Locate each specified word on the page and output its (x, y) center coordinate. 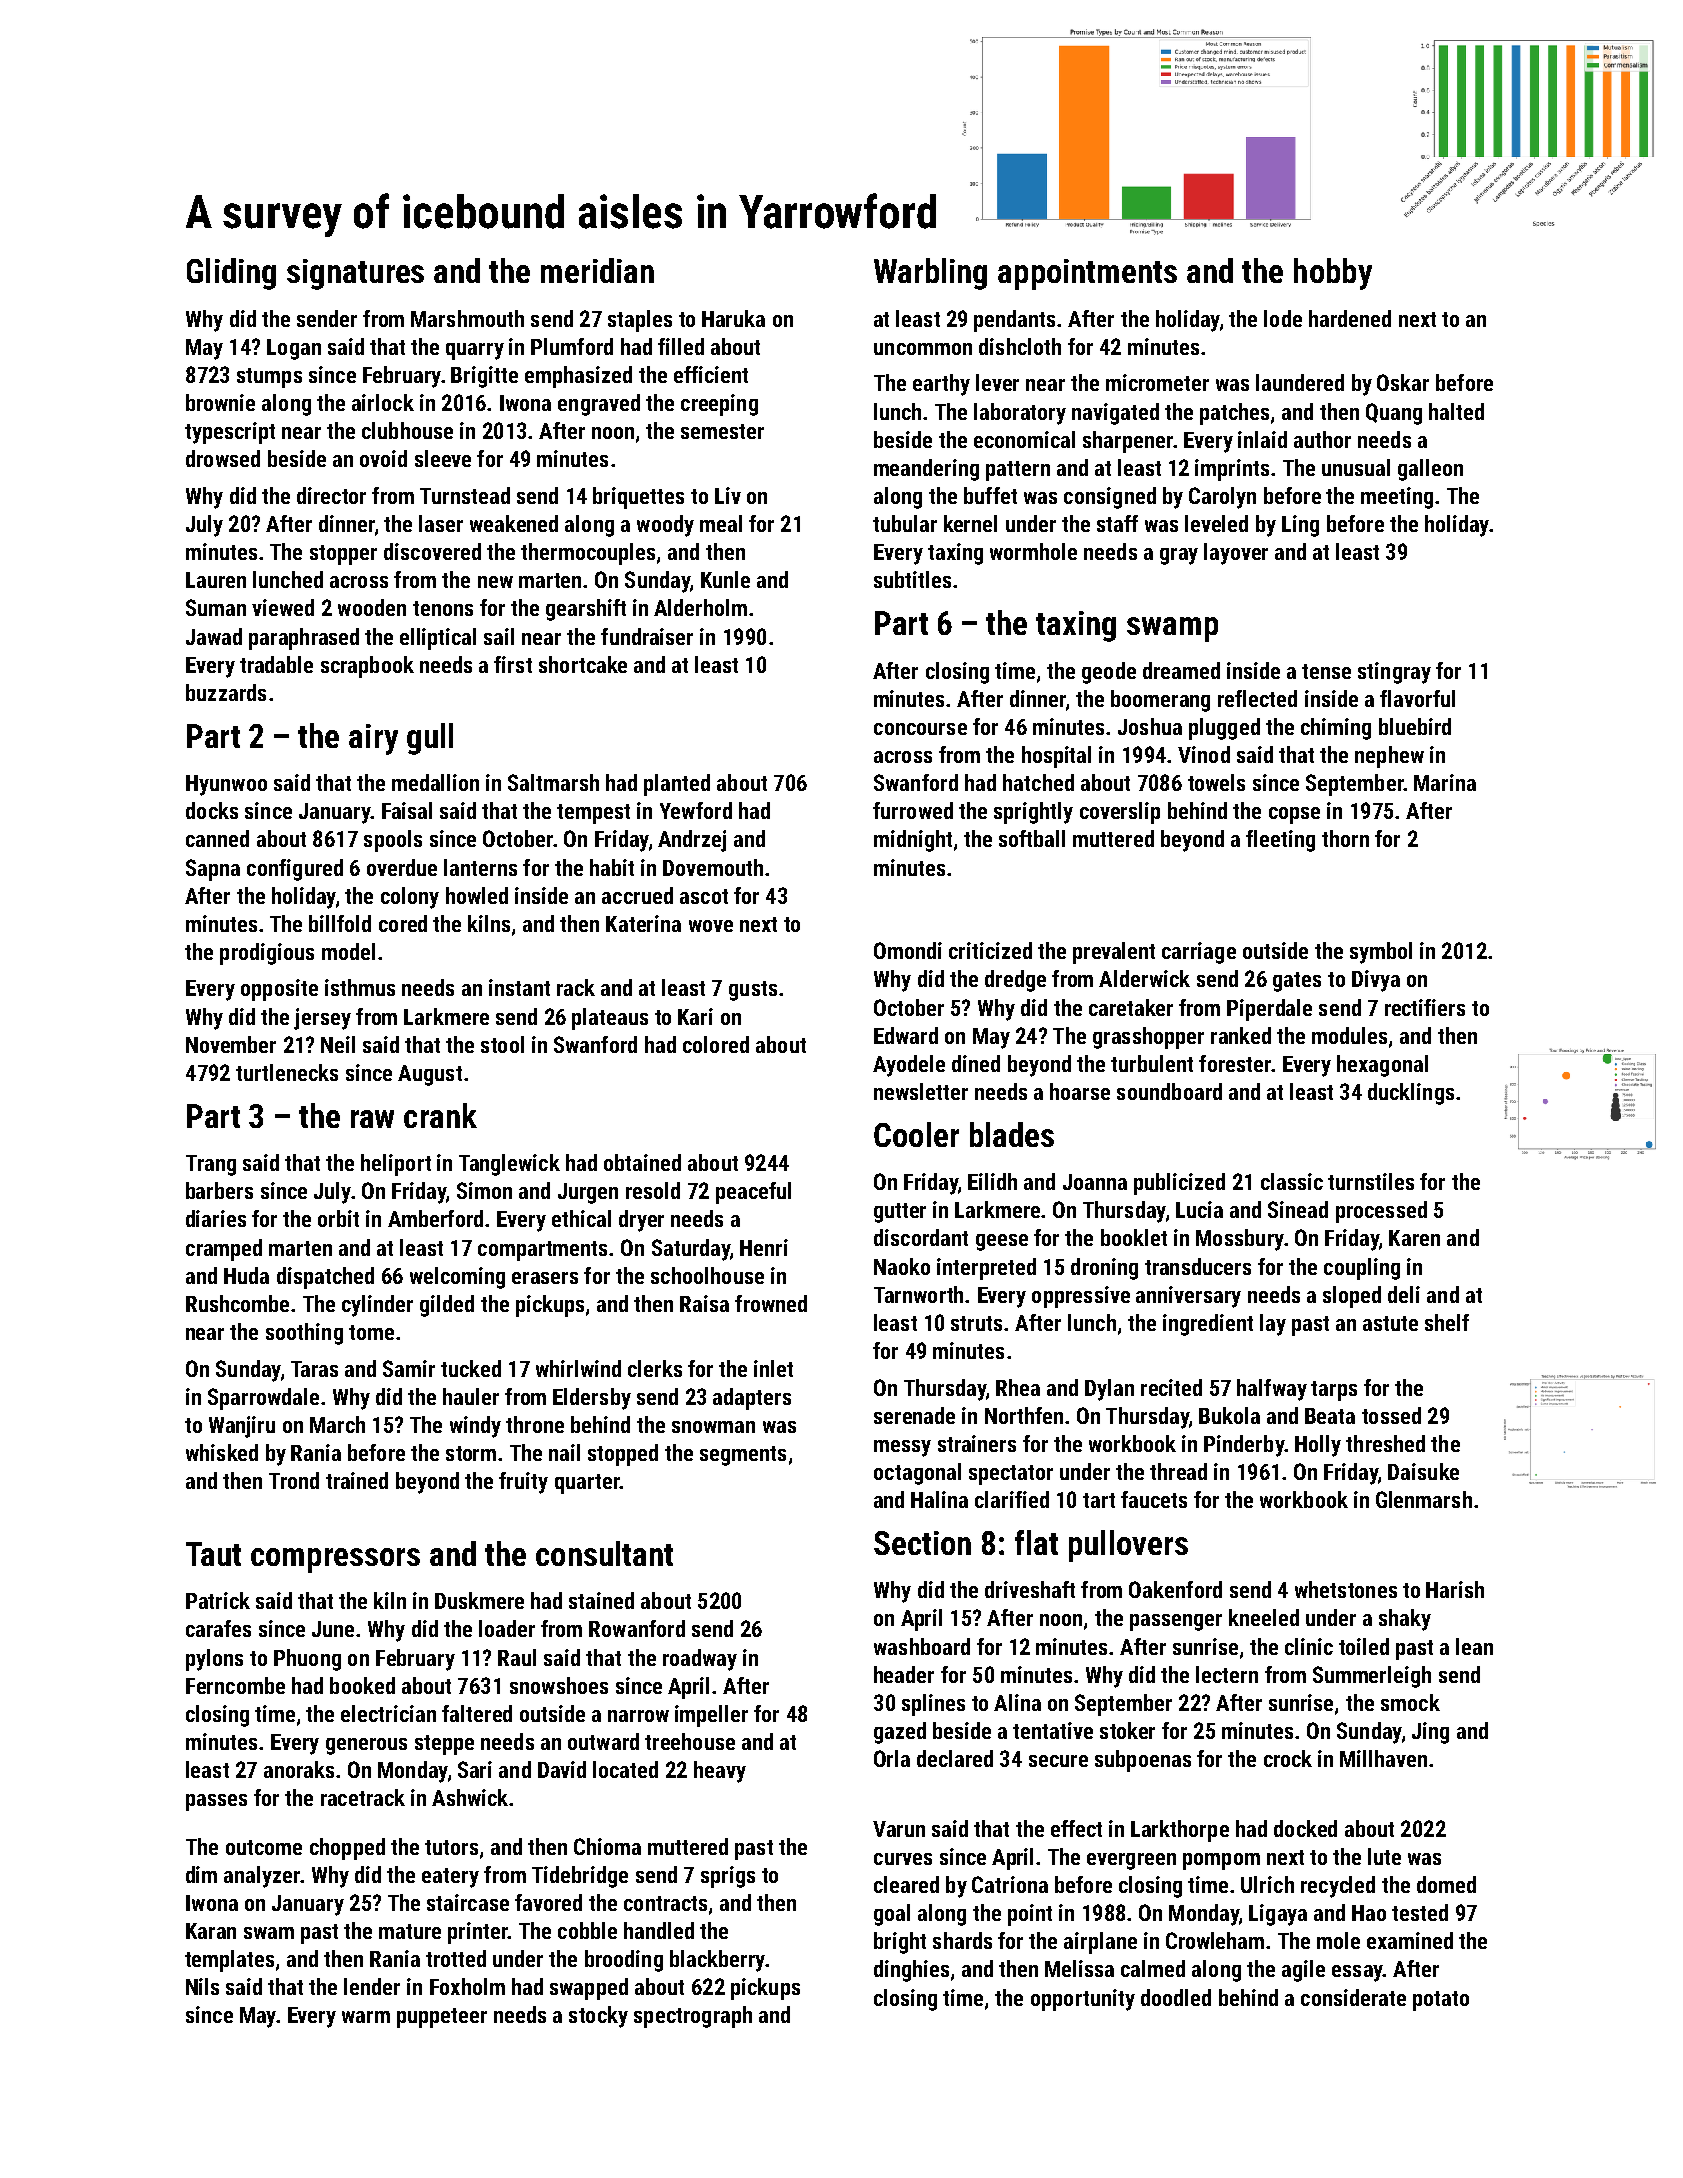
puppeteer (442, 2018)
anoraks (299, 1769)
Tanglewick (509, 1165)
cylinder (377, 1306)
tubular (905, 523)
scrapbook (367, 667)
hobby (1333, 274)
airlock (383, 402)
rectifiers (1425, 1007)
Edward (906, 1035)
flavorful (1417, 698)
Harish (1455, 1589)
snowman (713, 1427)
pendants (1016, 321)
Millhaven (1383, 1758)
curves (903, 1859)
